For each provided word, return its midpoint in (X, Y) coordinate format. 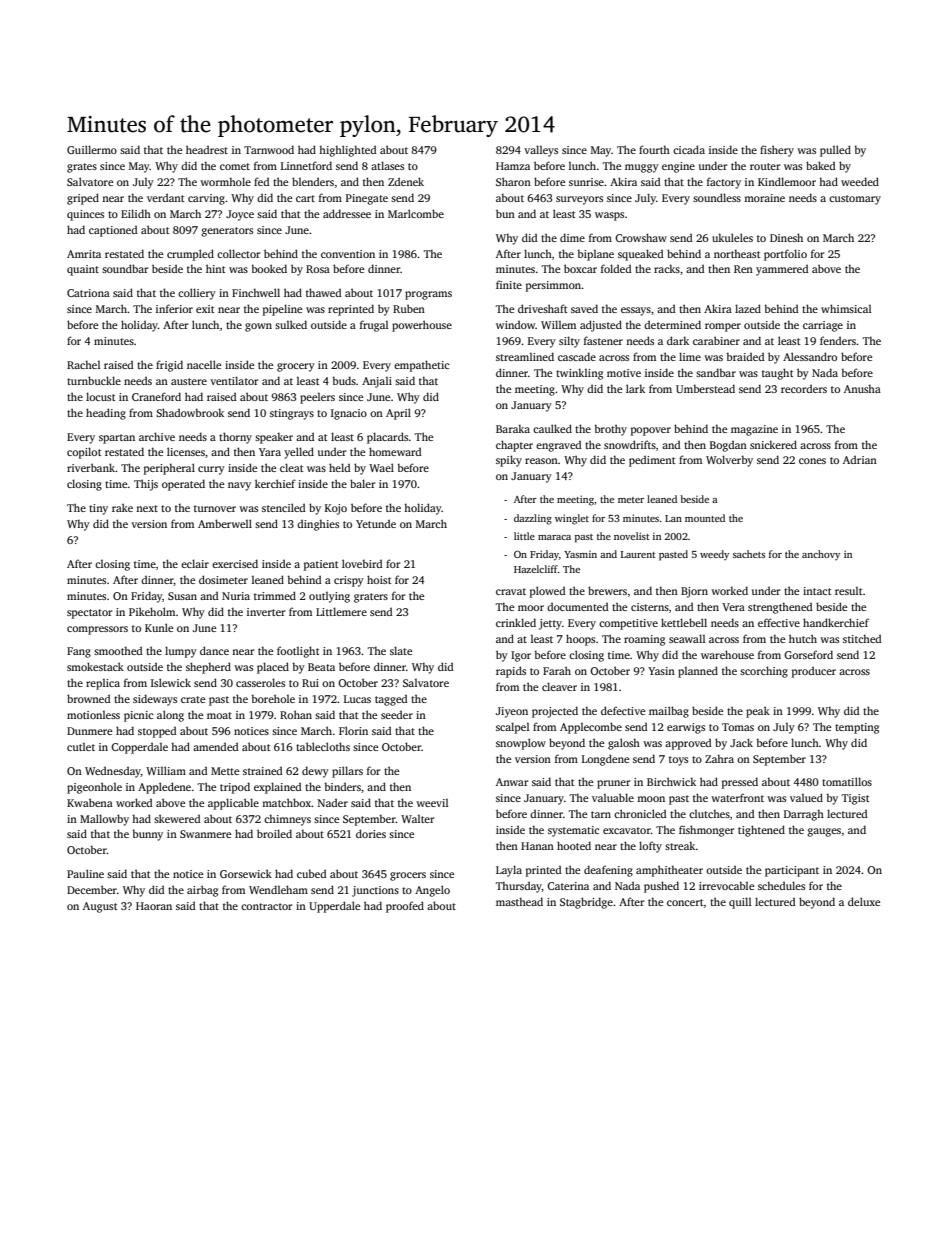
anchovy (821, 555)
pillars (347, 772)
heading (106, 414)
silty (569, 342)
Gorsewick (246, 873)
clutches (709, 813)
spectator (90, 614)
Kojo (336, 509)
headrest (207, 149)
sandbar (716, 372)
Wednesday (113, 772)
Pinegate (367, 199)
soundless (717, 197)
